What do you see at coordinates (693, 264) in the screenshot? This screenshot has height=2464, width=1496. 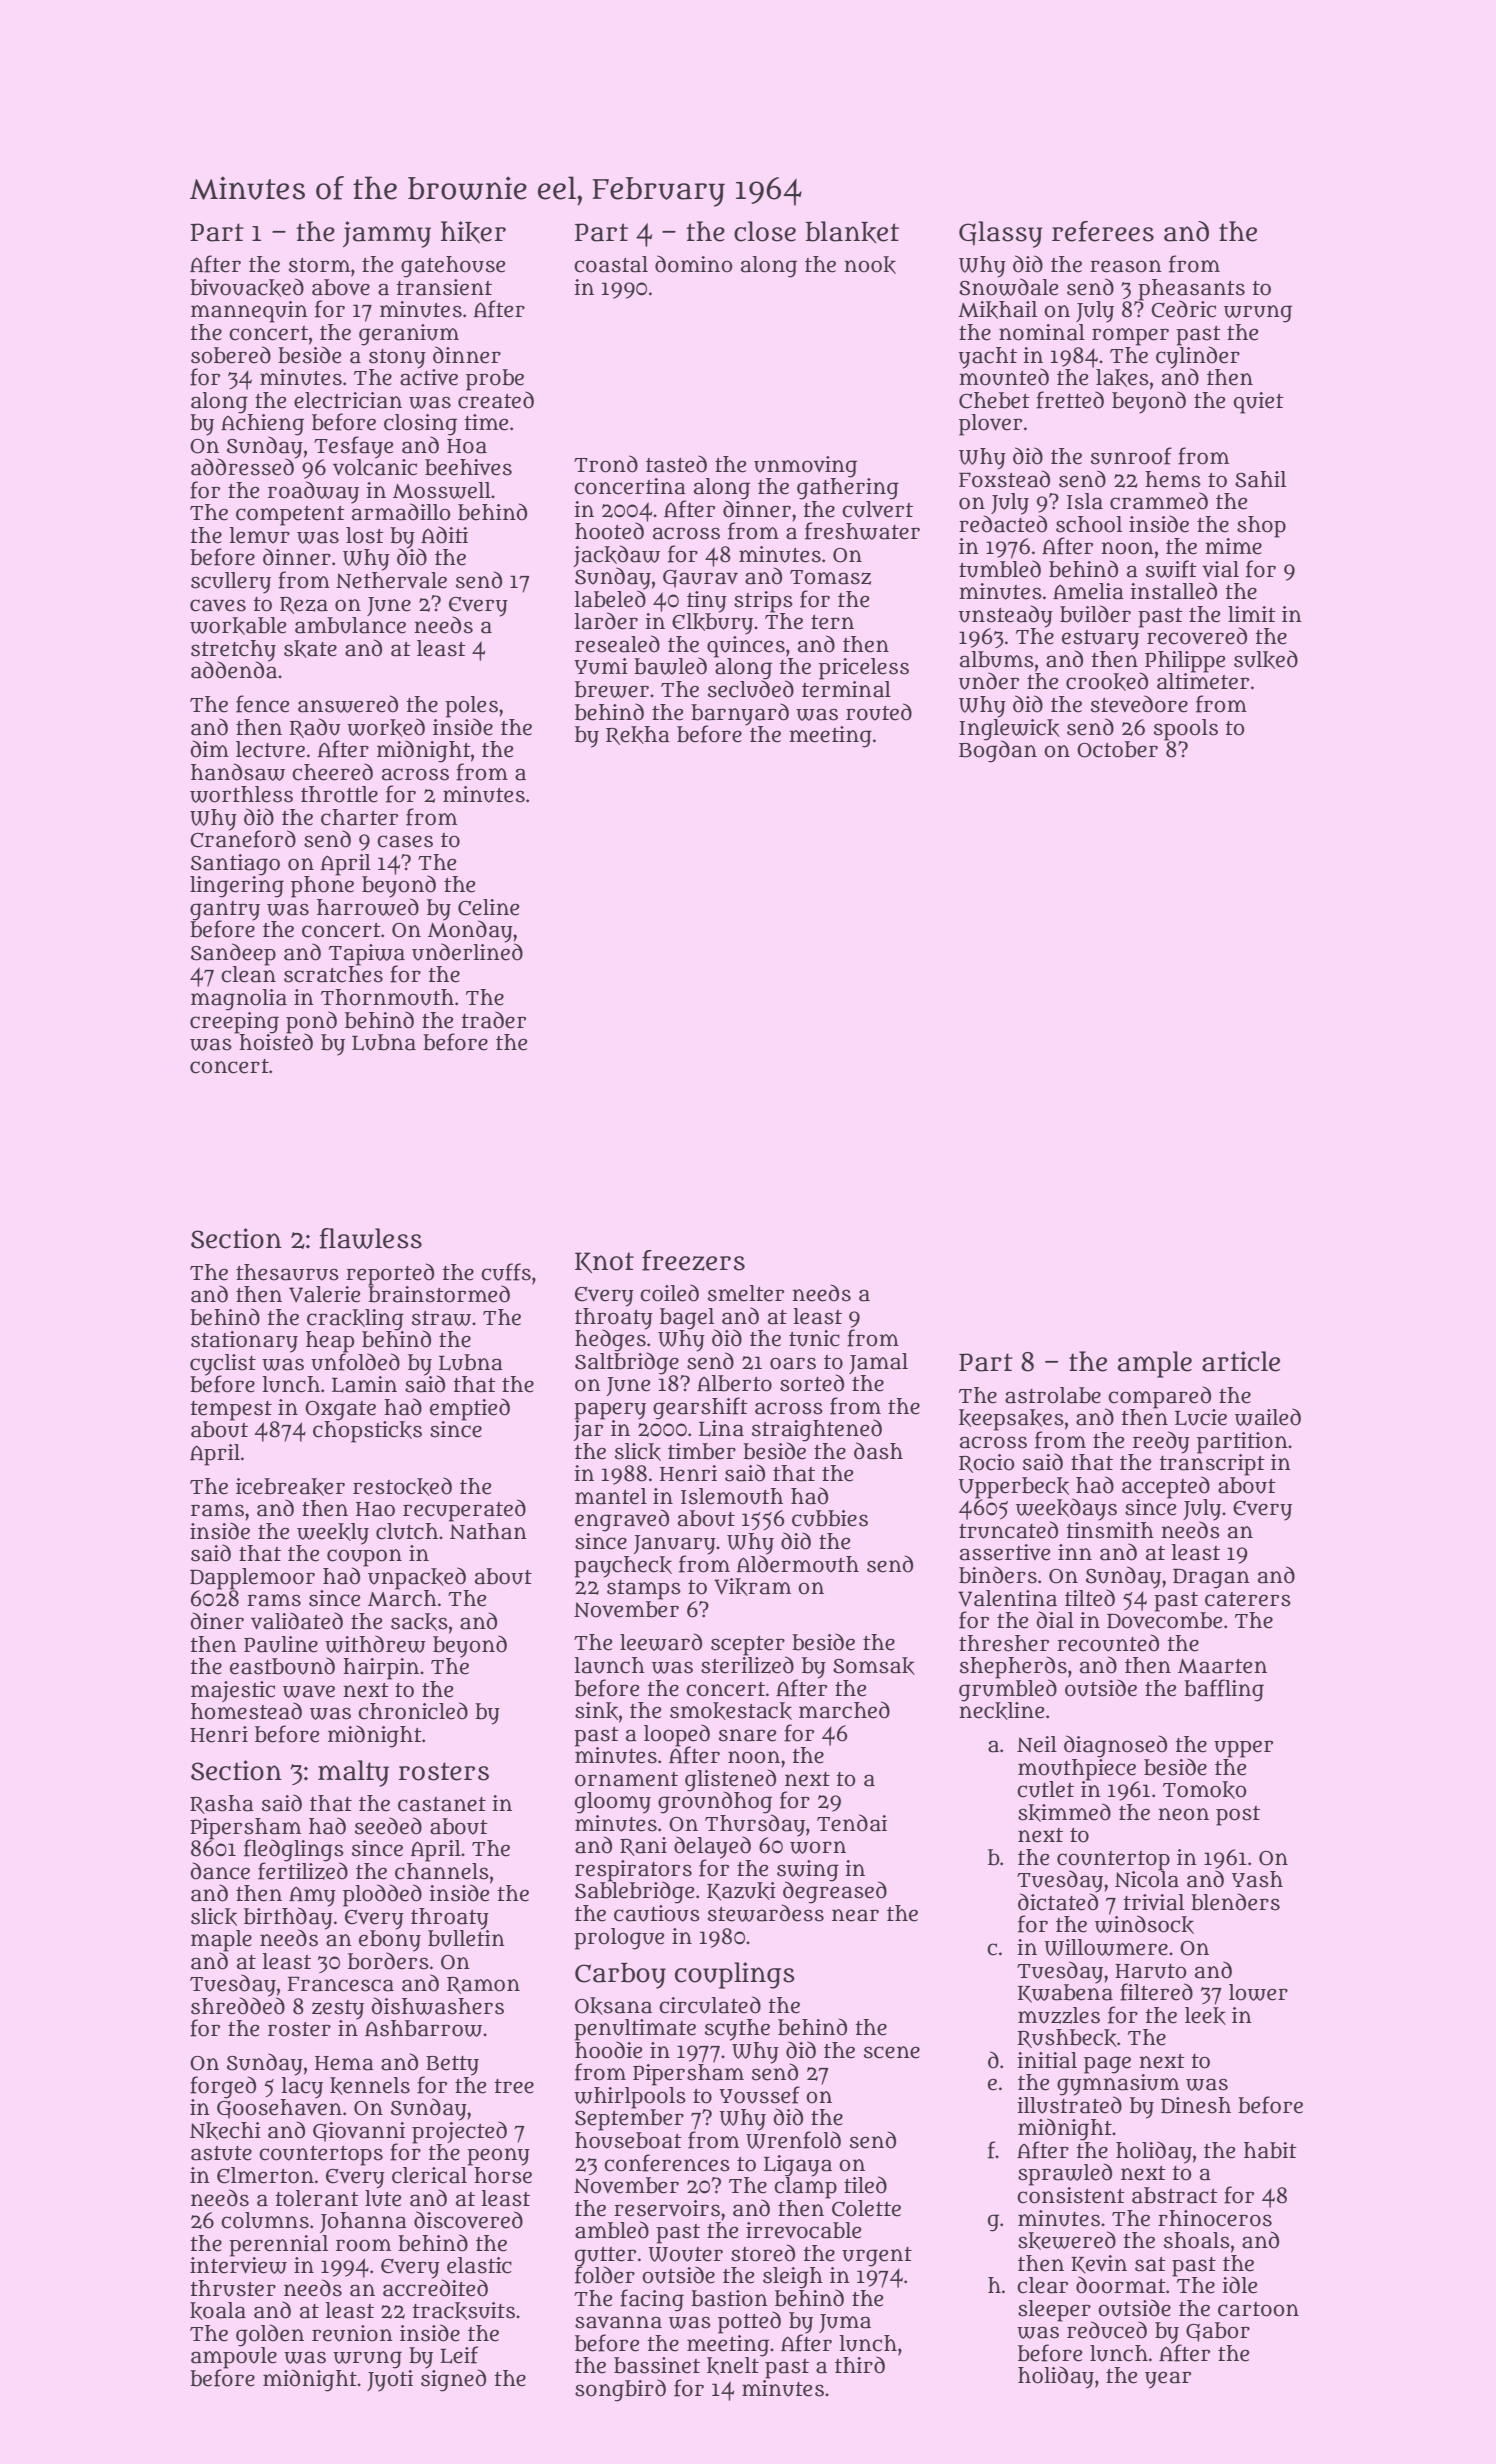 I see `domino` at bounding box center [693, 264].
